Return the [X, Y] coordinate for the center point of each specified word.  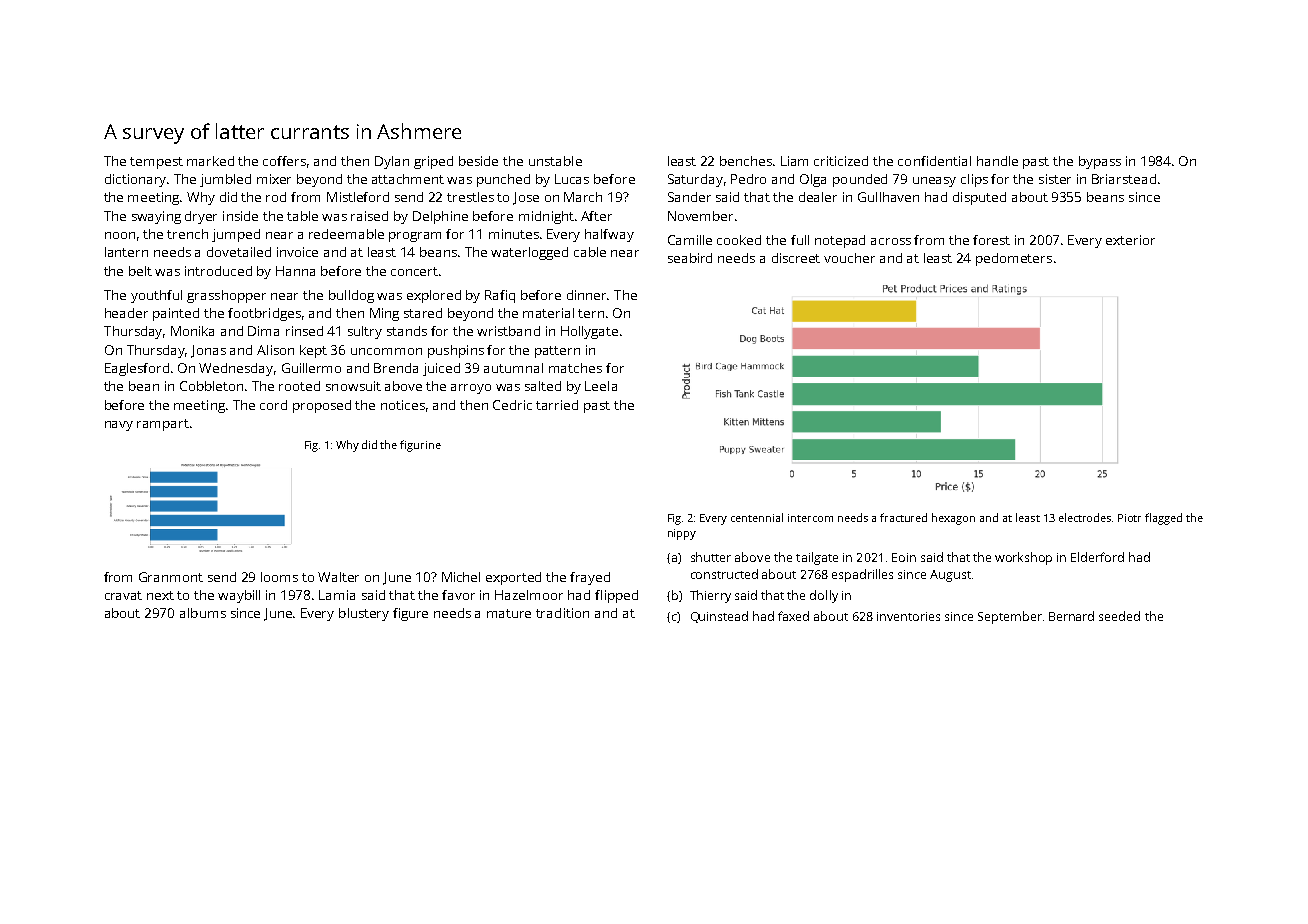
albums [203, 613]
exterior [1130, 240]
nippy [682, 534]
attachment [408, 179]
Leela [601, 386]
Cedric [512, 405]
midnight [546, 217]
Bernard [1071, 616]
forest [991, 240]
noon [120, 235]
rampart [163, 425]
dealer [818, 197]
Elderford [1097, 557]
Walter [338, 577]
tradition [562, 613]
